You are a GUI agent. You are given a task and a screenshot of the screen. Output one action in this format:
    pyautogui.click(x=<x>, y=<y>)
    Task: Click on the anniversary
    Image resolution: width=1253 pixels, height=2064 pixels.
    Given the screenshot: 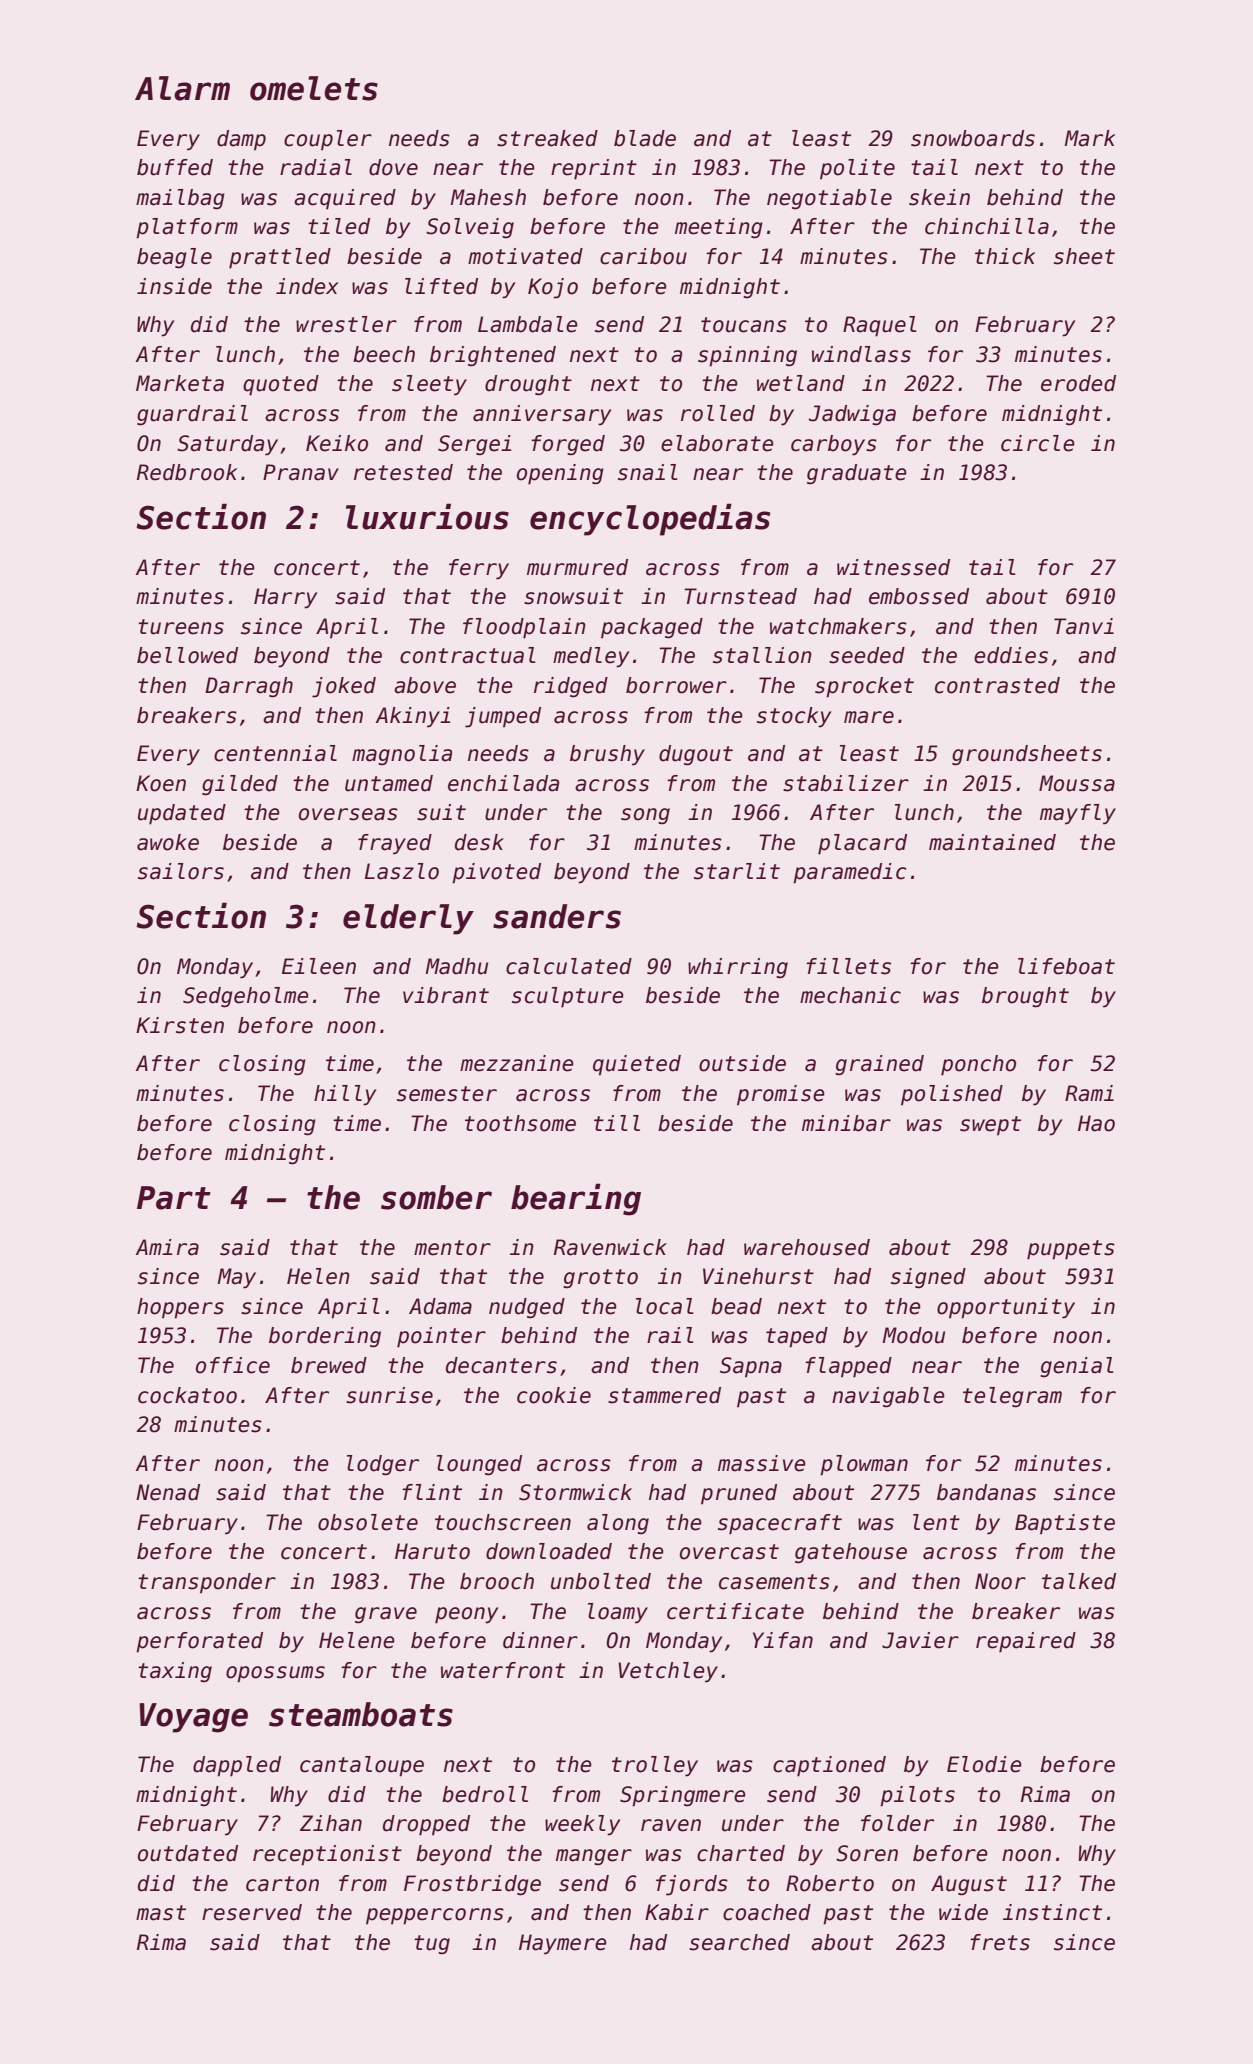 What is the action you would take?
    pyautogui.click(x=542, y=415)
